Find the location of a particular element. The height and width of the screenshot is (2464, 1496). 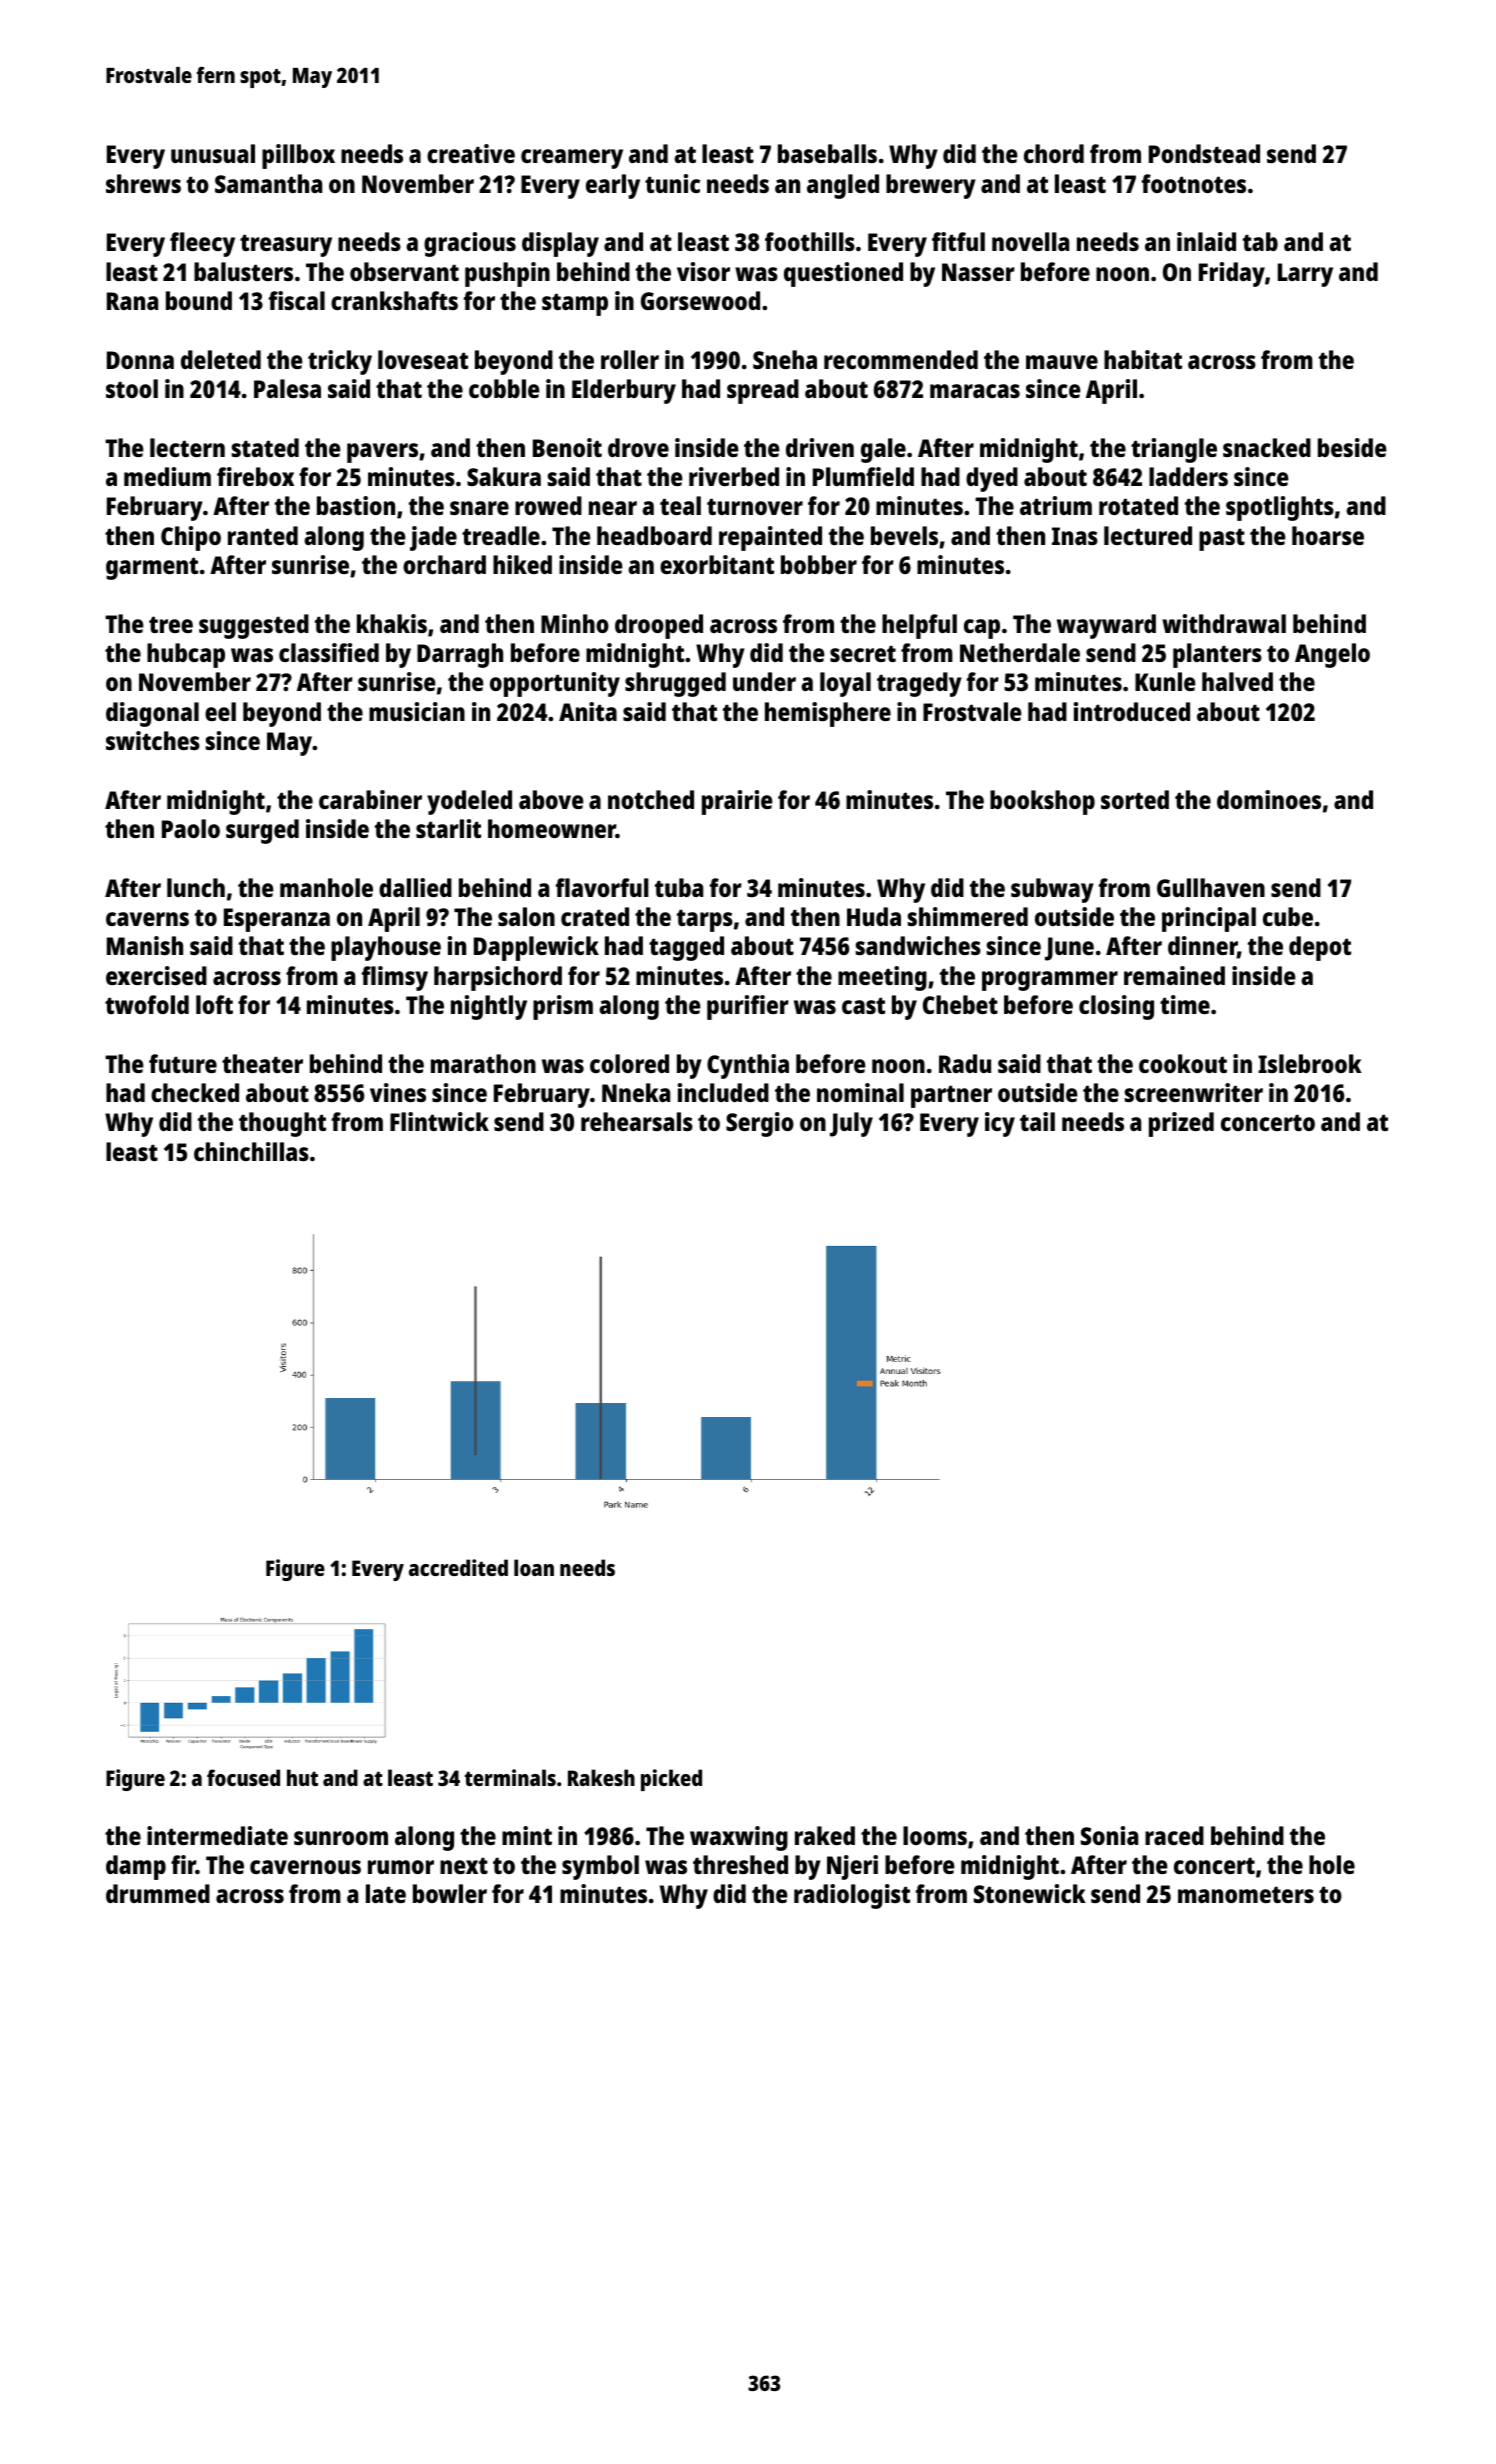

Pondstead is located at coordinates (1204, 153).
